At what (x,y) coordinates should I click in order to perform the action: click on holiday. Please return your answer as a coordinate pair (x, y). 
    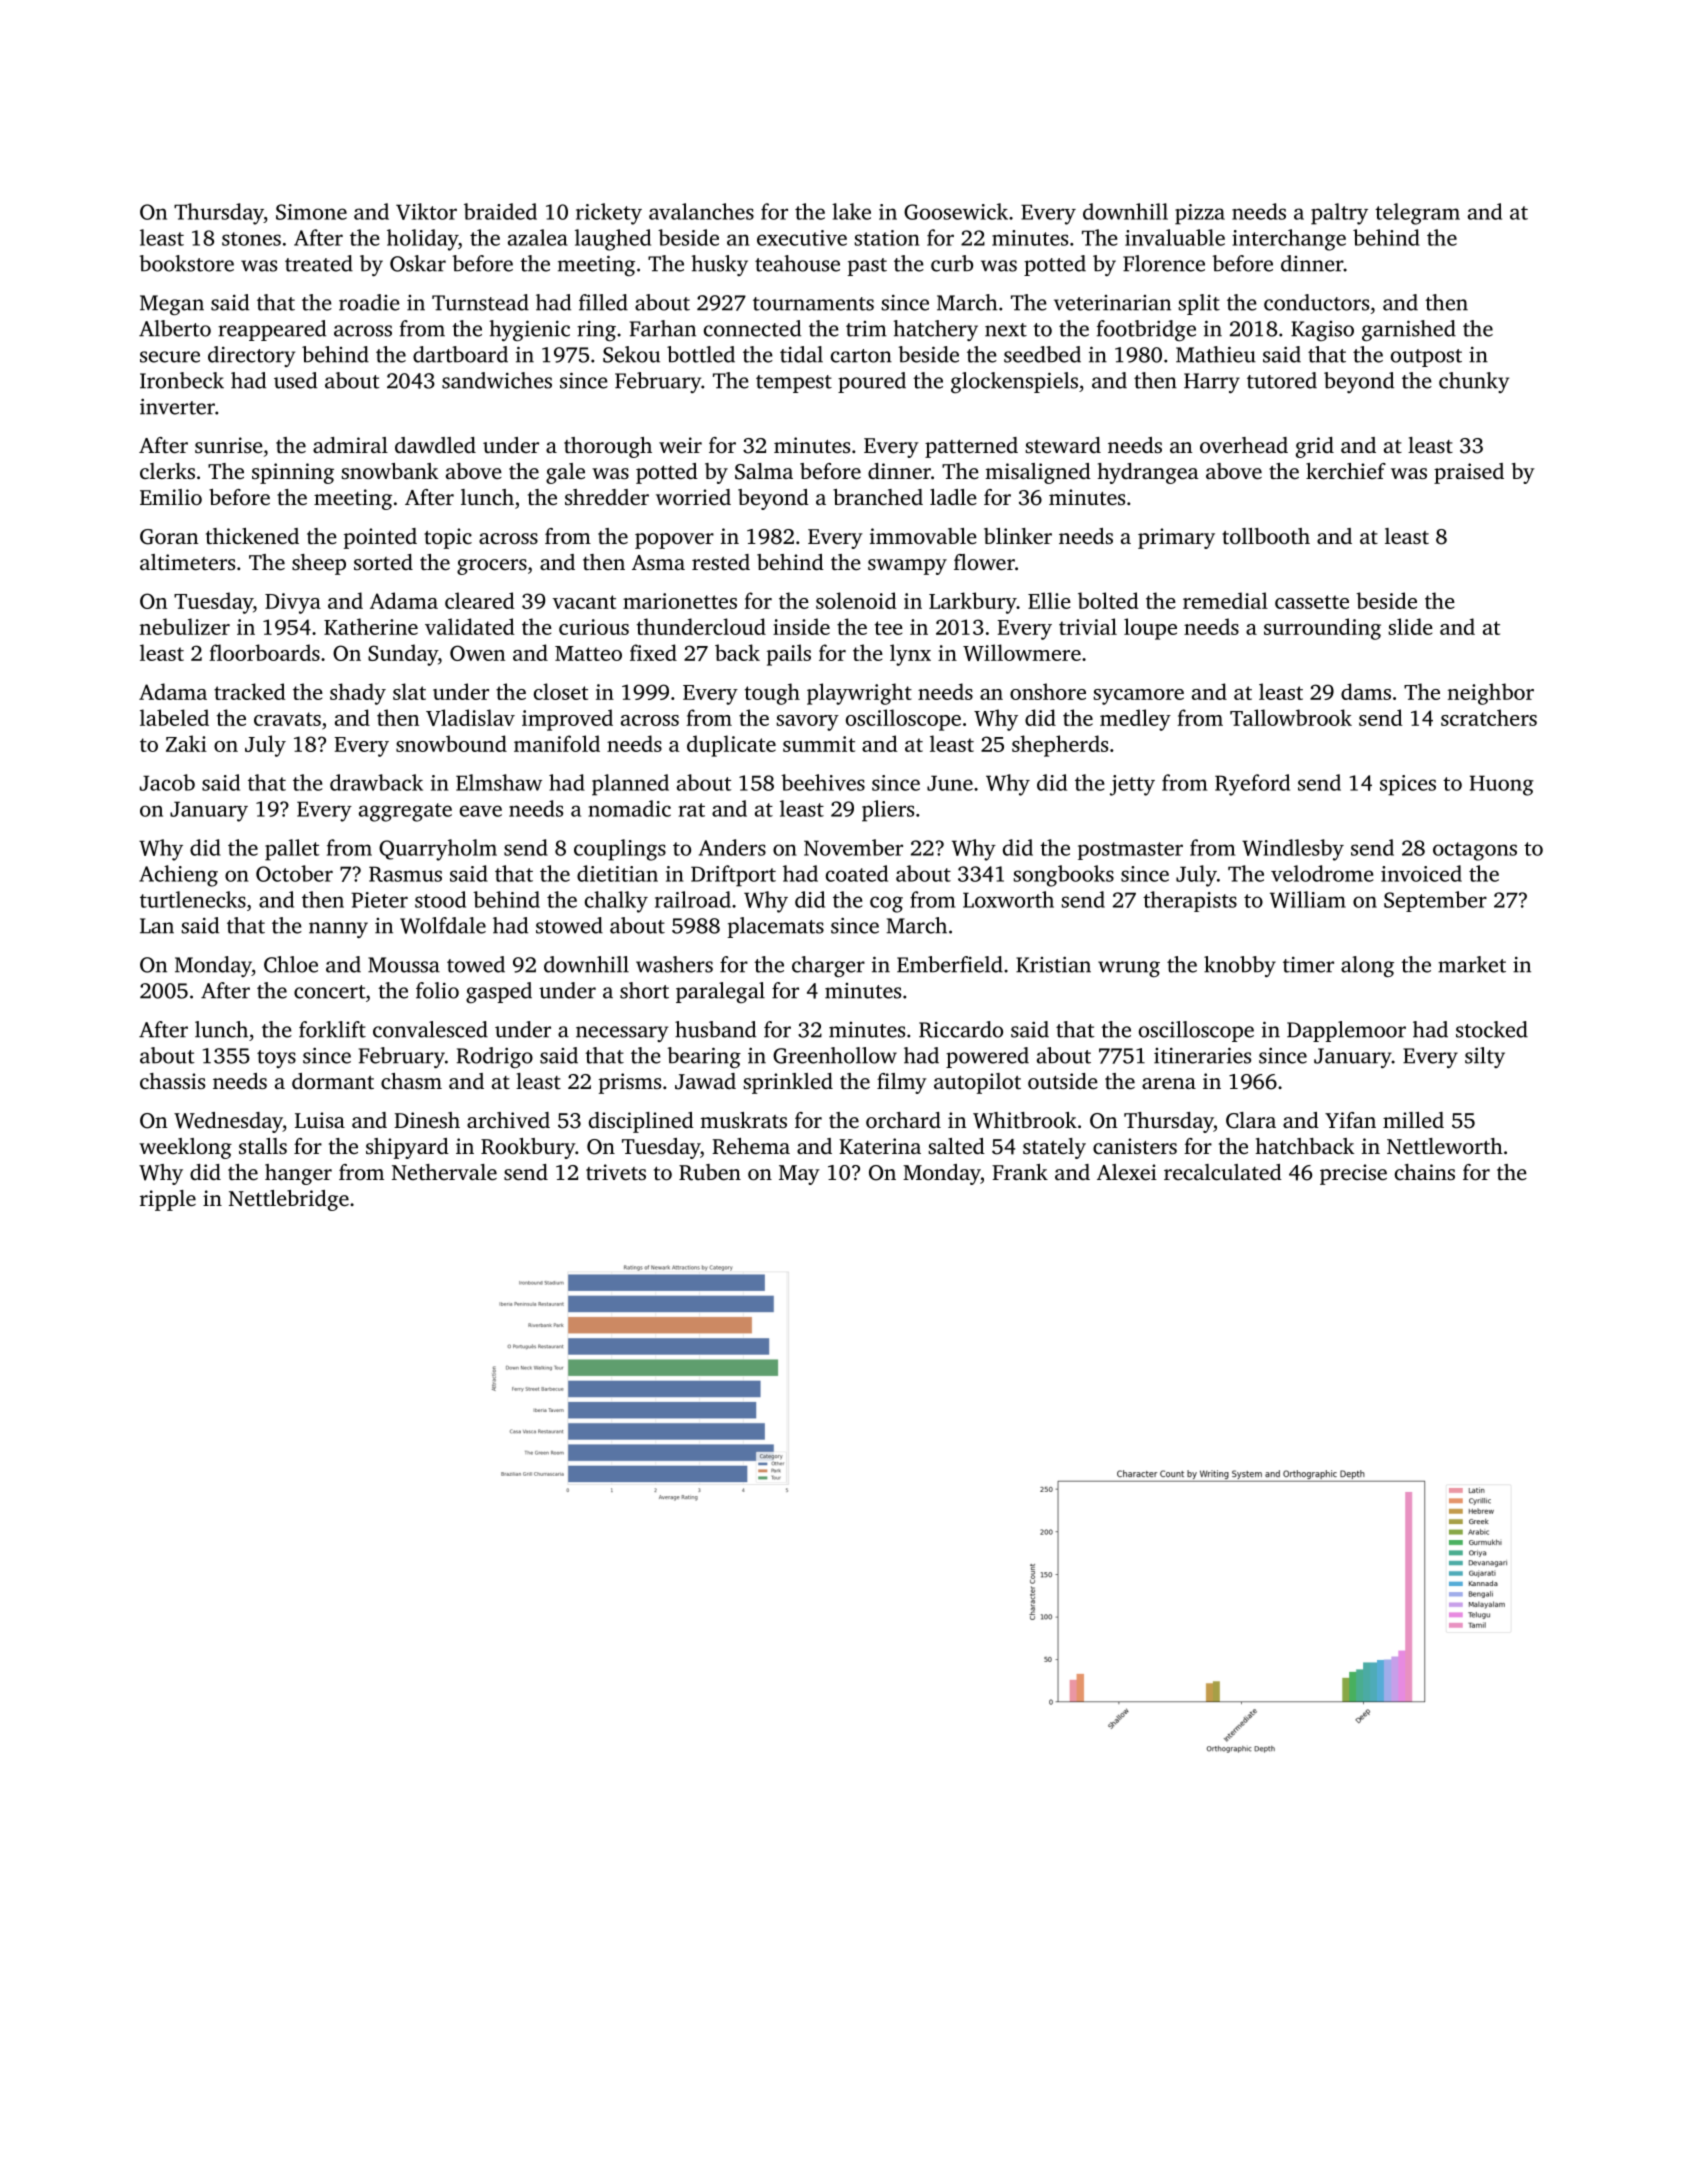
    Looking at the image, I should click on (422, 240).
